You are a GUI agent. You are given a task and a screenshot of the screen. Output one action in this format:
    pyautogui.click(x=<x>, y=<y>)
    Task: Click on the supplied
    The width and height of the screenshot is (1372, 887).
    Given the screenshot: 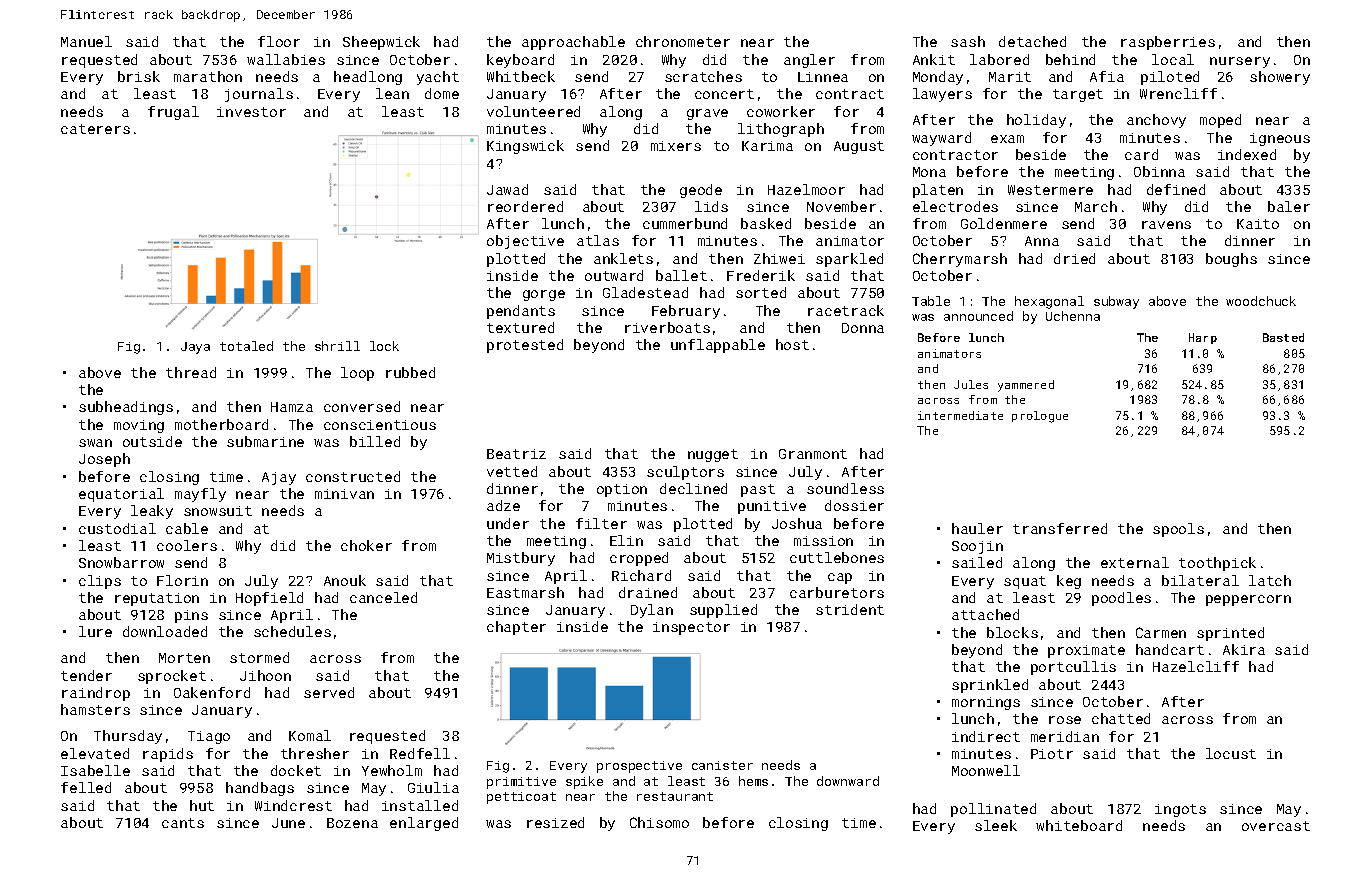 What is the action you would take?
    pyautogui.click(x=723, y=611)
